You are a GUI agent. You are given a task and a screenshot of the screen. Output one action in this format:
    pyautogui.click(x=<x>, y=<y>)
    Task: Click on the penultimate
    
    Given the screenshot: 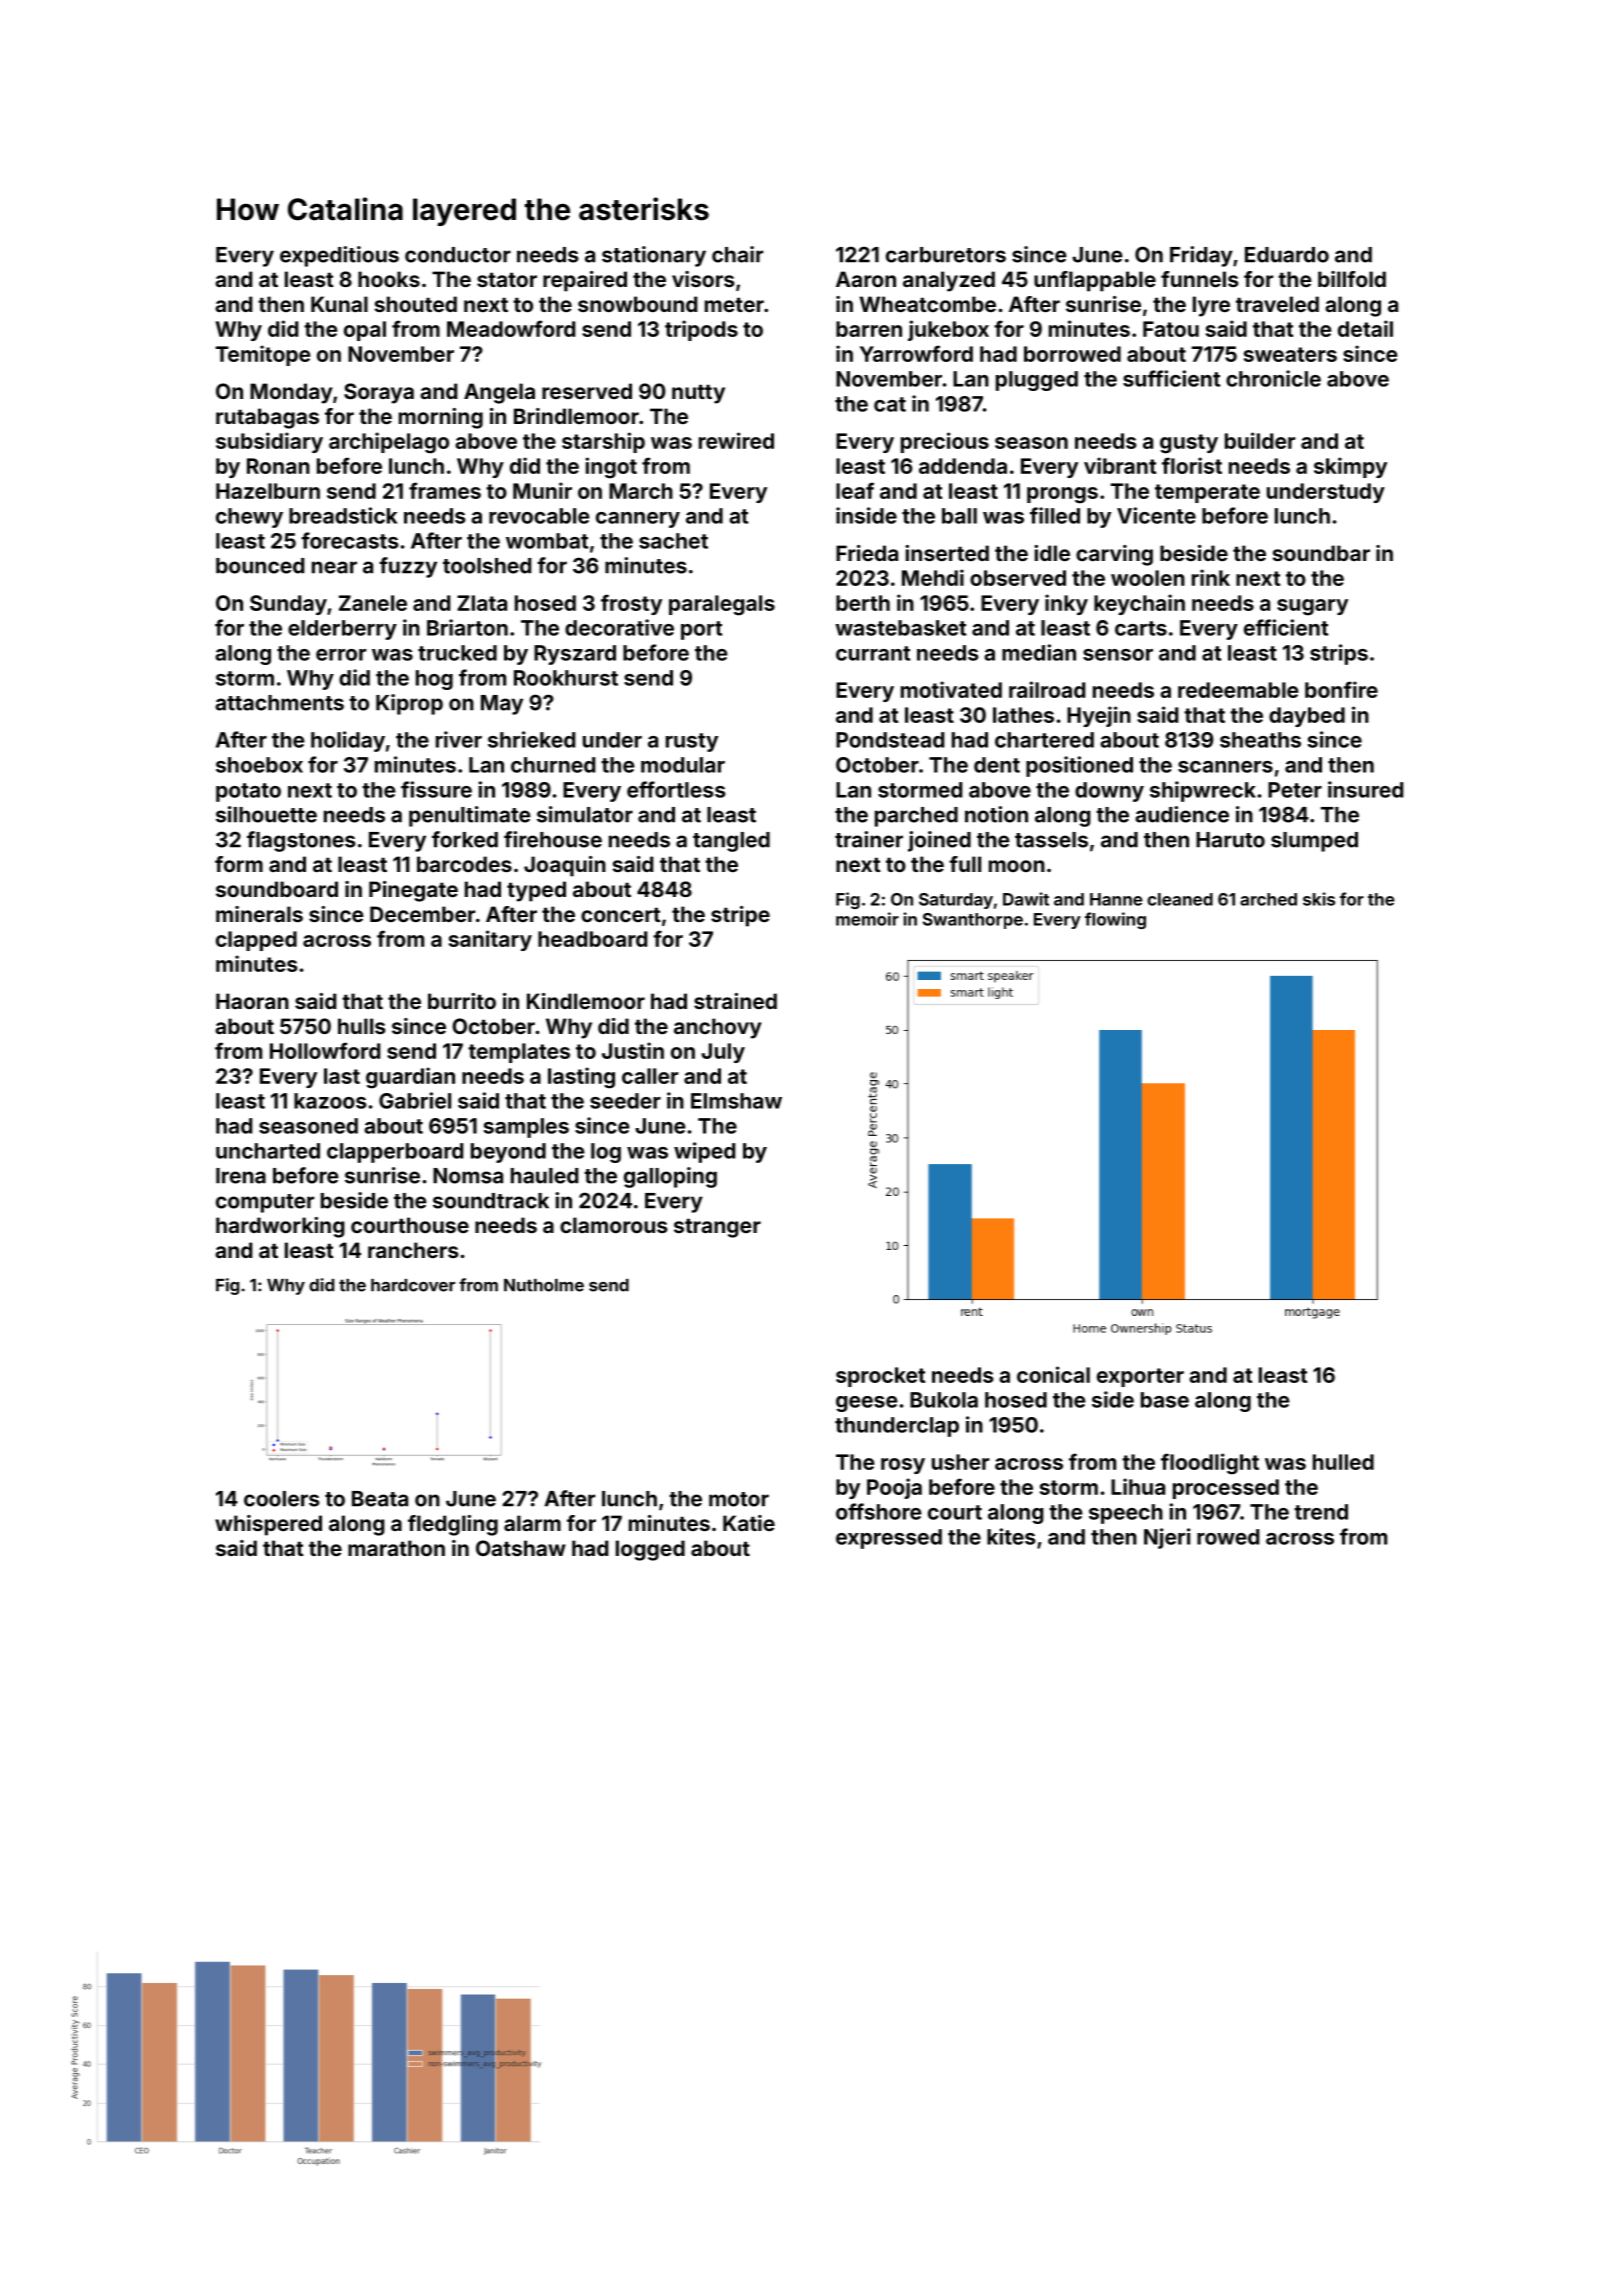 What is the action you would take?
    pyautogui.click(x=470, y=816)
